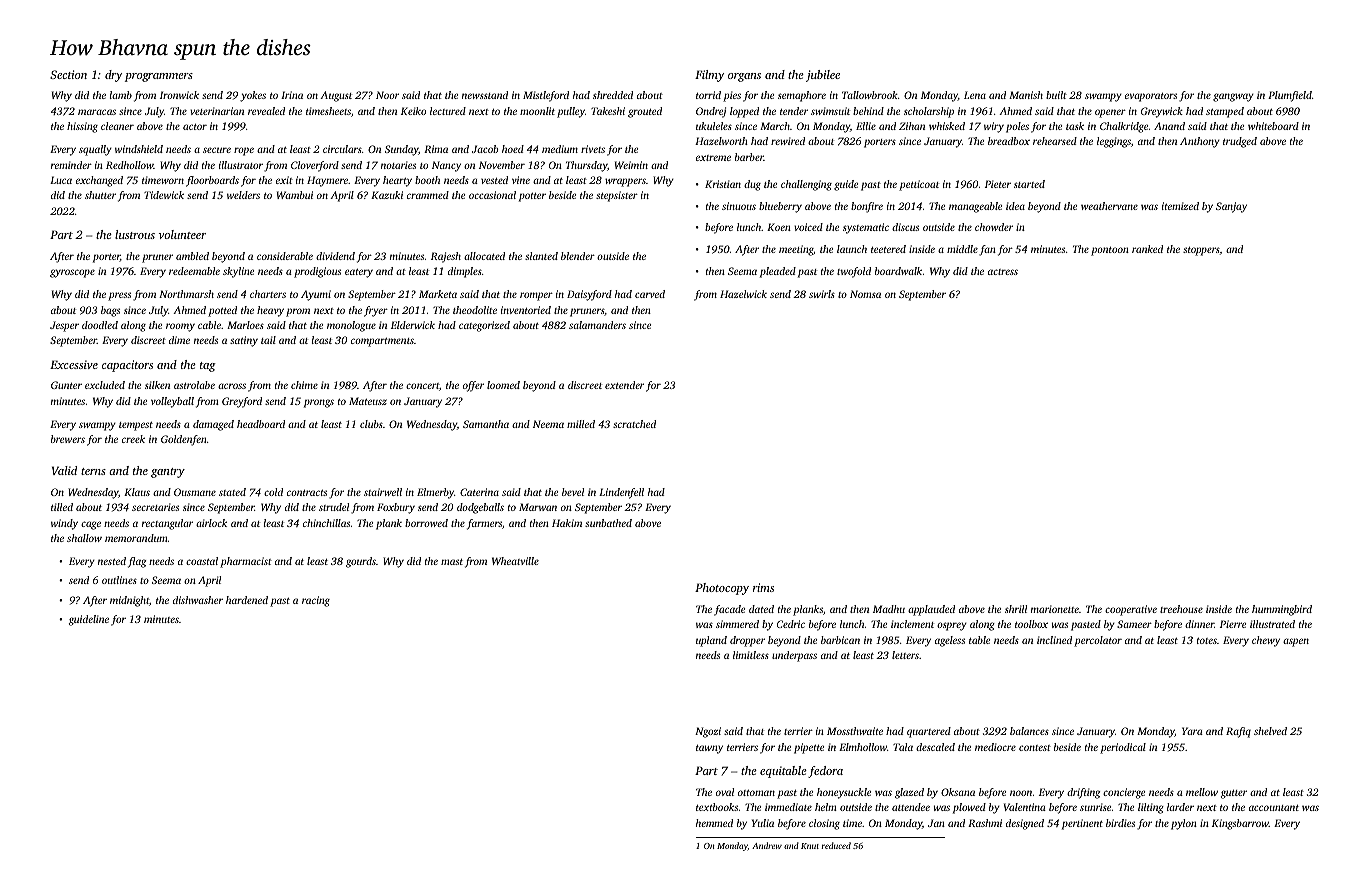 The width and height of the page is (1372, 887). What do you see at coordinates (1029, 184) in the page?
I see `started` at bounding box center [1029, 184].
